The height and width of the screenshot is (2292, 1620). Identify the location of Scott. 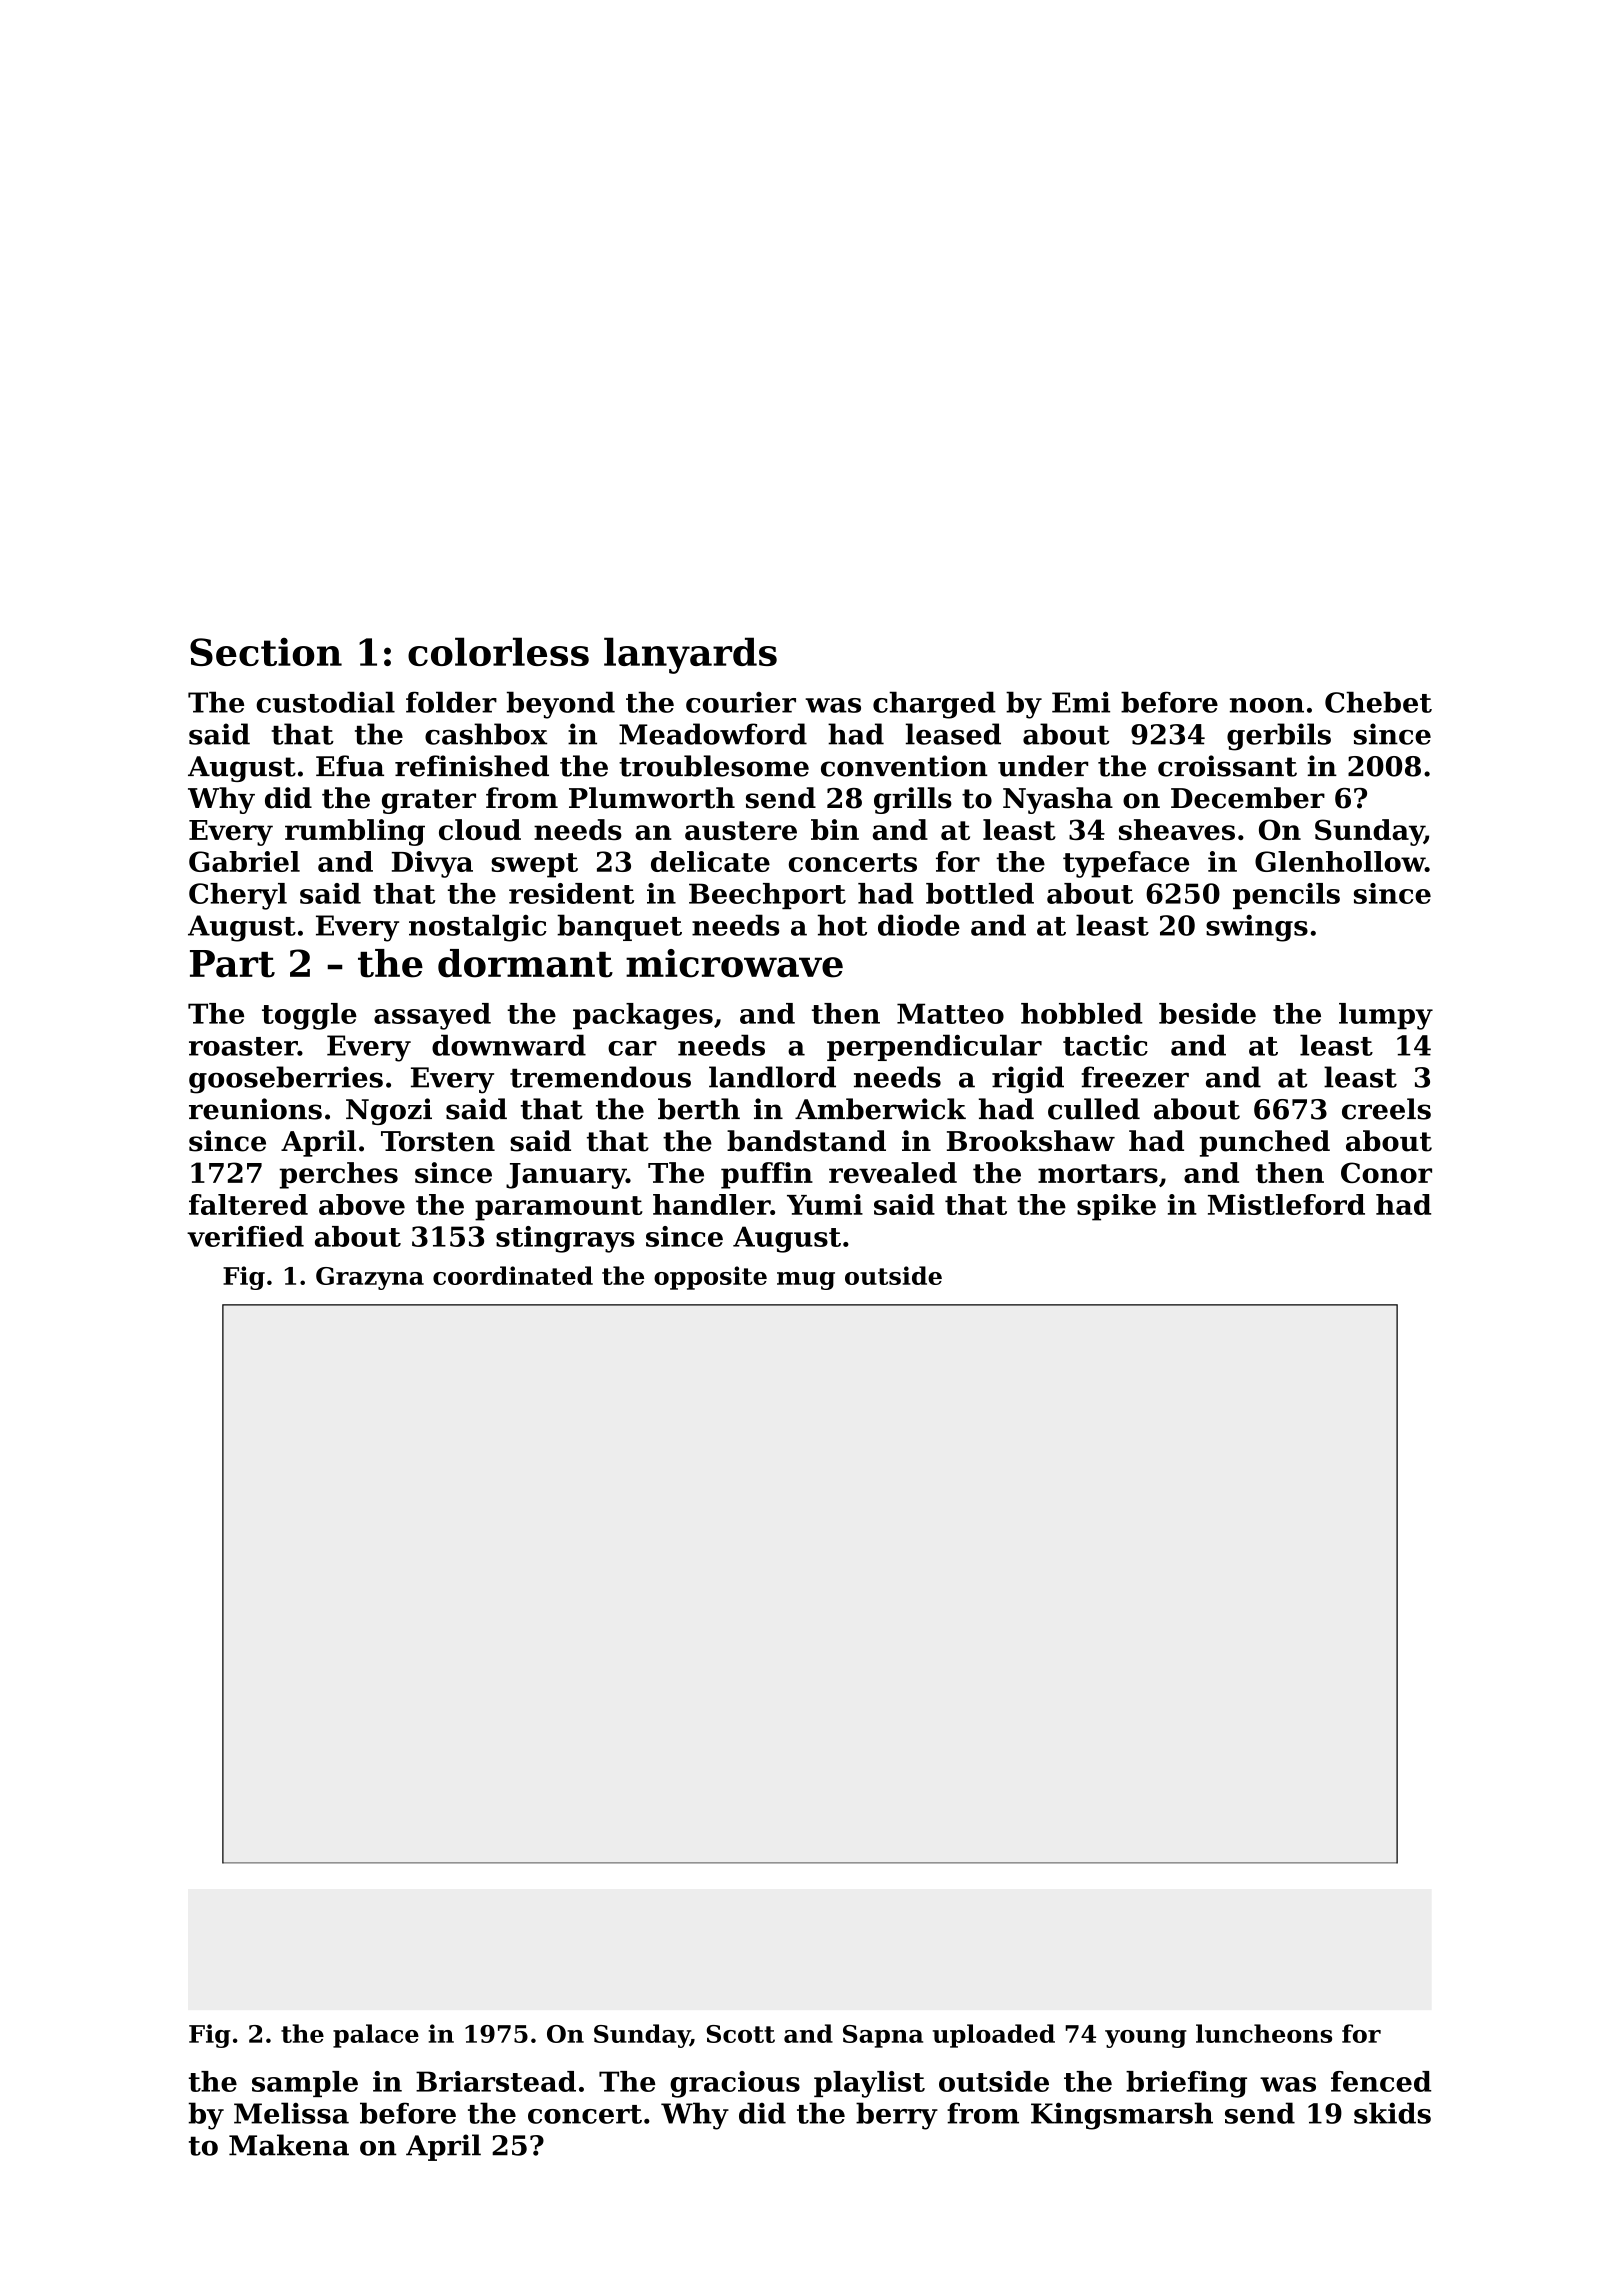
(741, 2034).
